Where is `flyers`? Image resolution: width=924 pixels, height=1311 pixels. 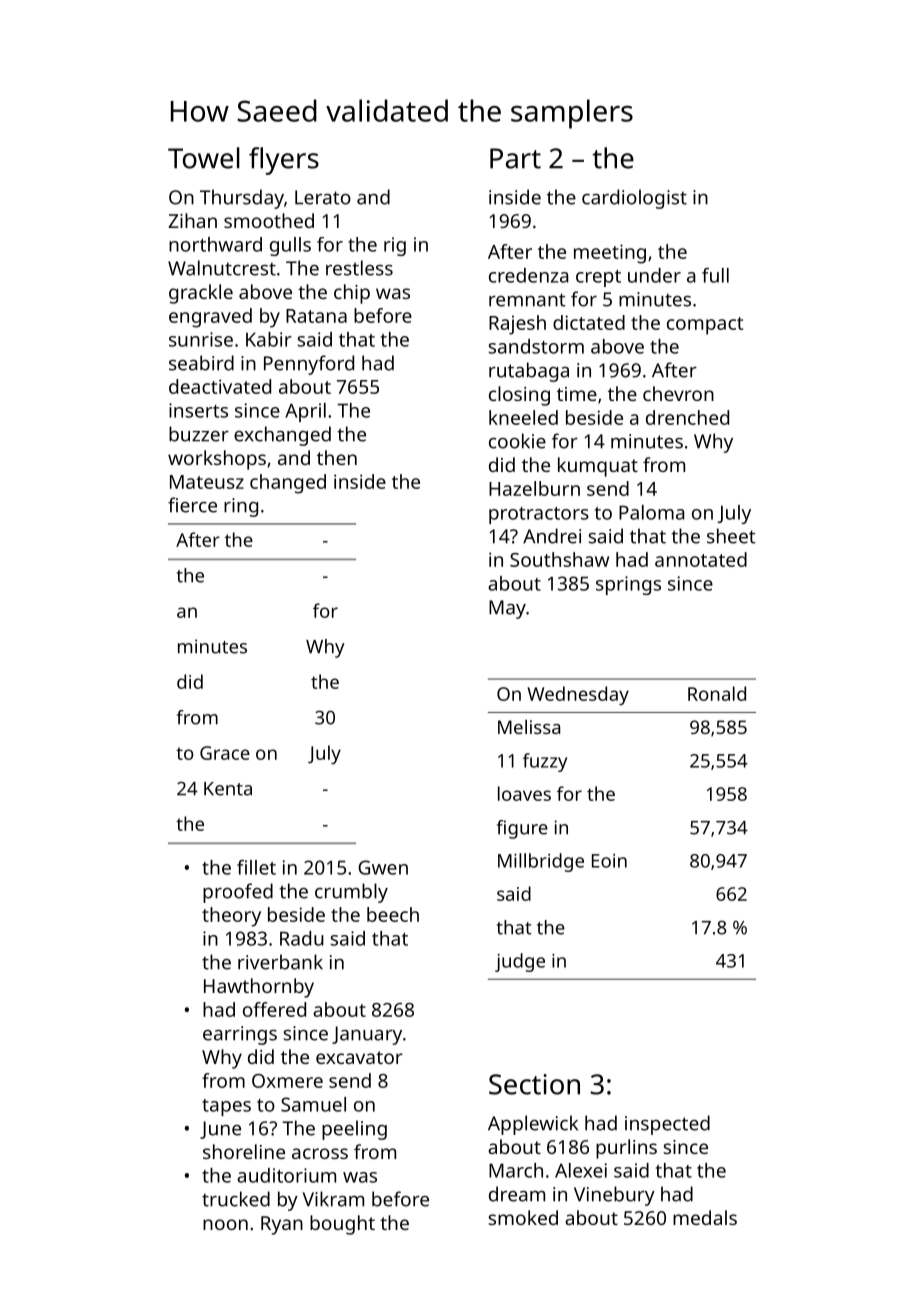 flyers is located at coordinates (284, 161).
